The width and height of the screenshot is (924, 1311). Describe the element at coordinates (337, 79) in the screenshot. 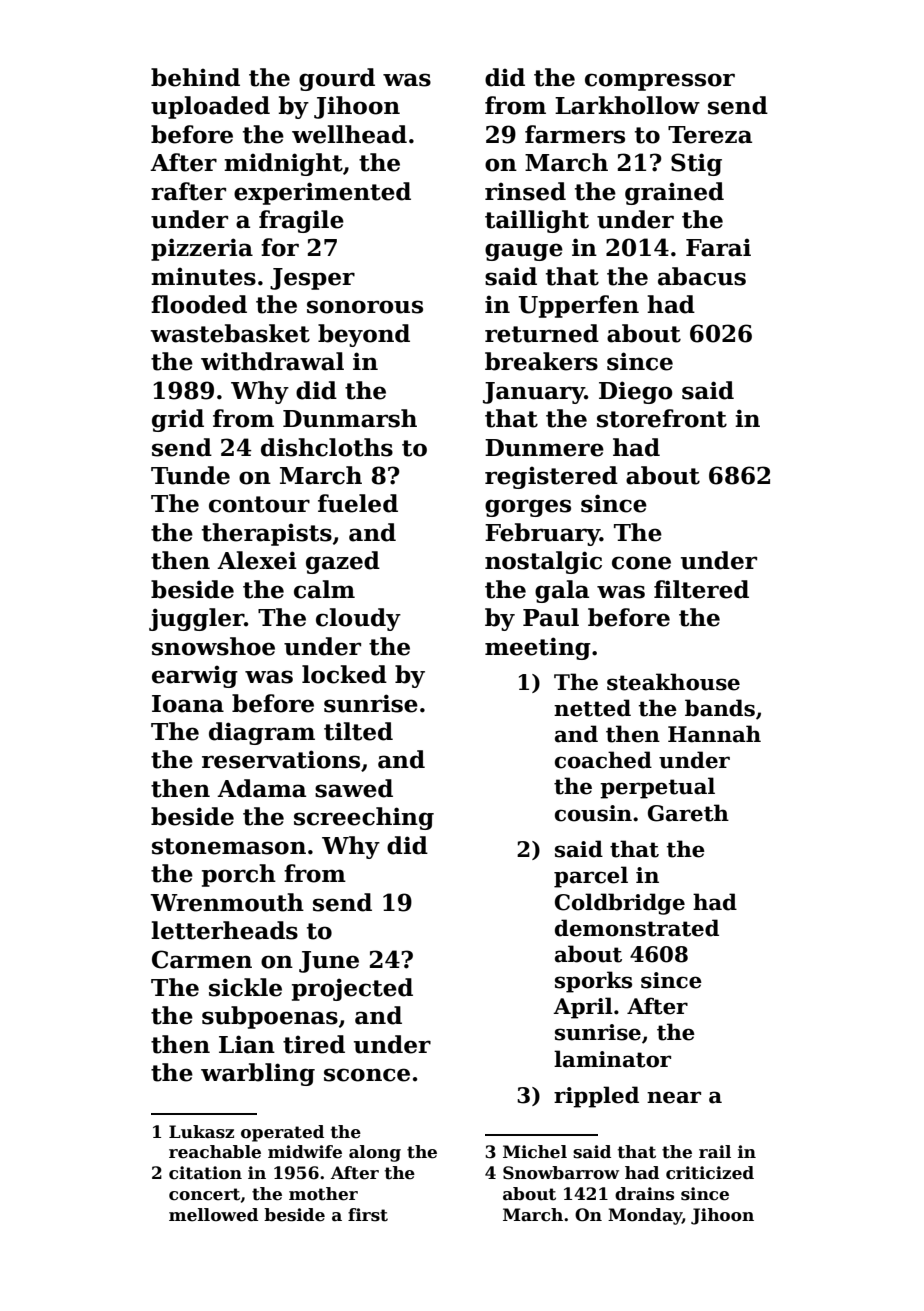

I see `gourd` at that location.
